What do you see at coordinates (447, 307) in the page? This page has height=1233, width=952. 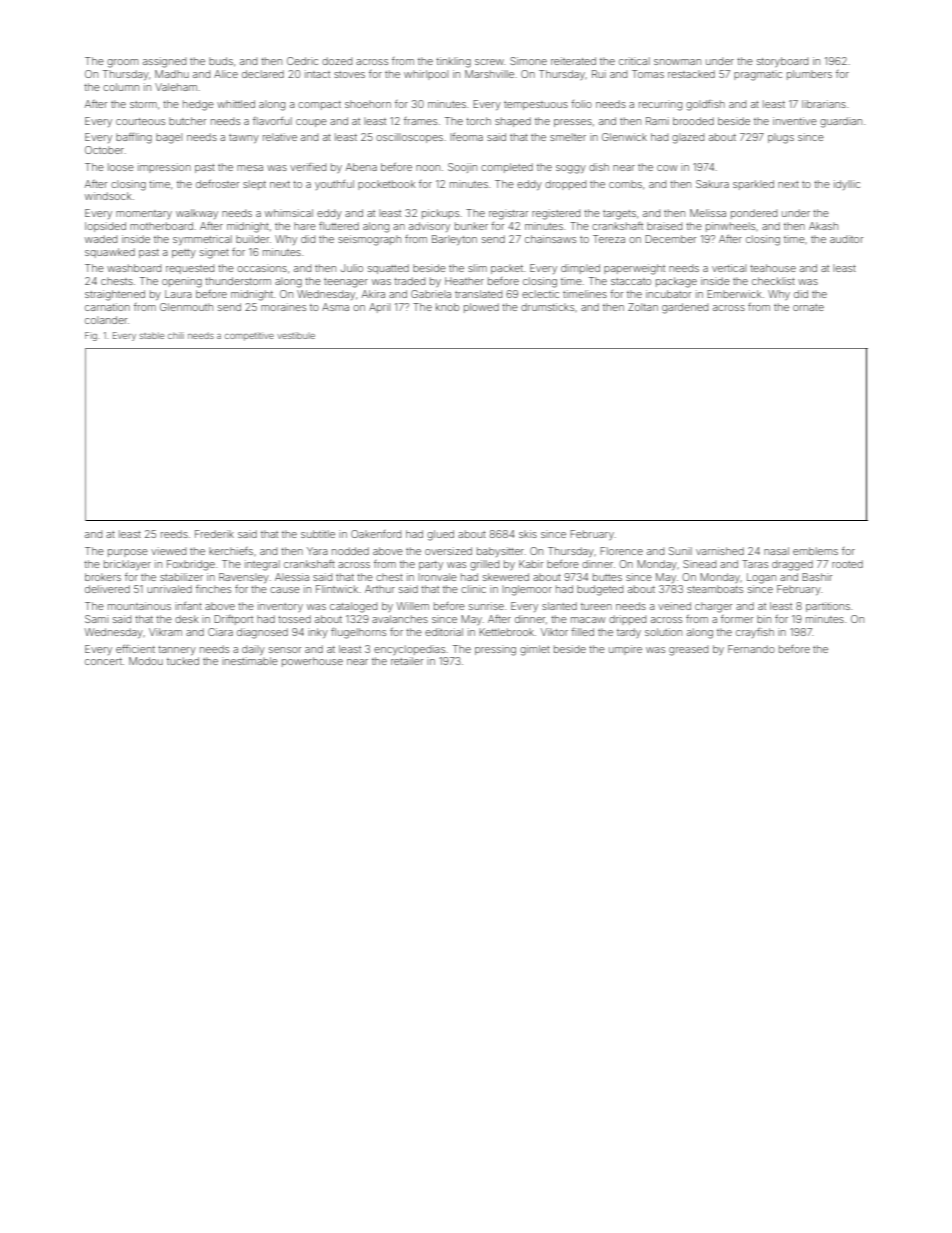 I see `knob` at bounding box center [447, 307].
